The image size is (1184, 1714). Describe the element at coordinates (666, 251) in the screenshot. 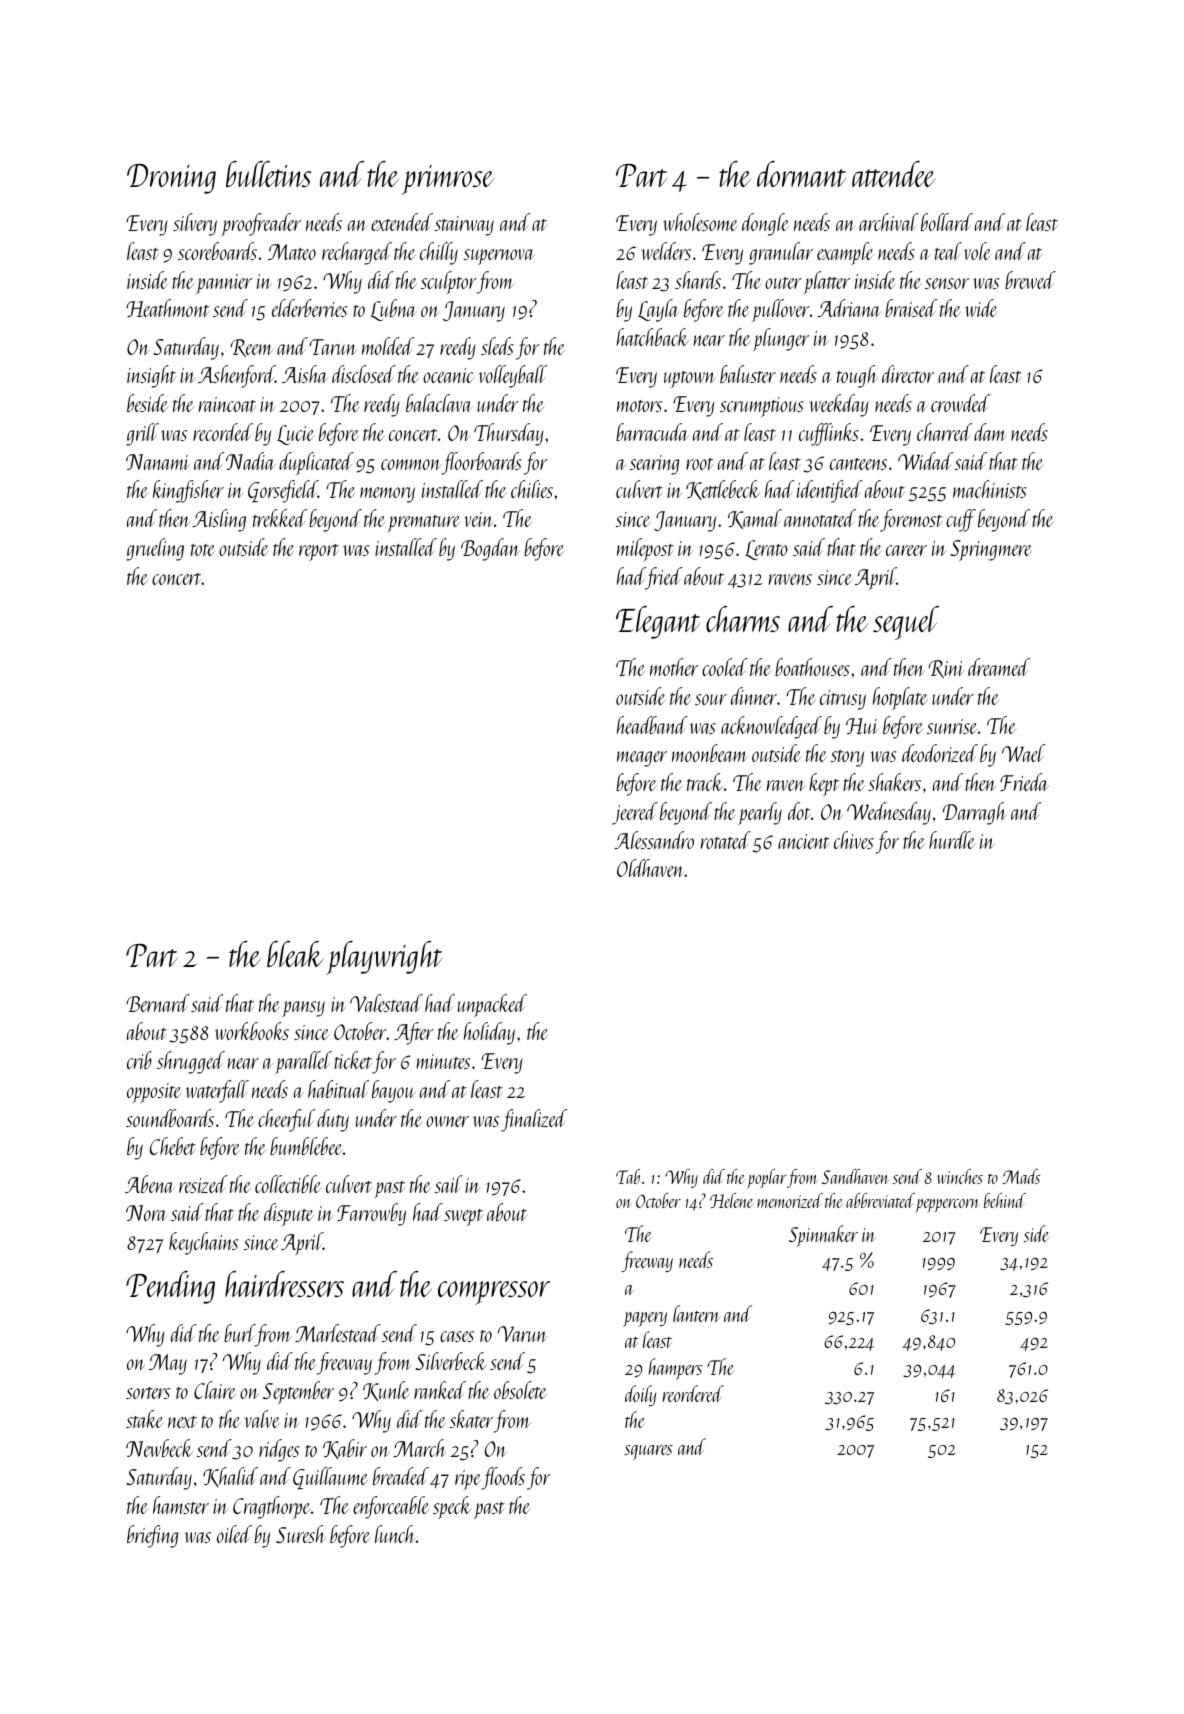

I see `welders` at that location.
